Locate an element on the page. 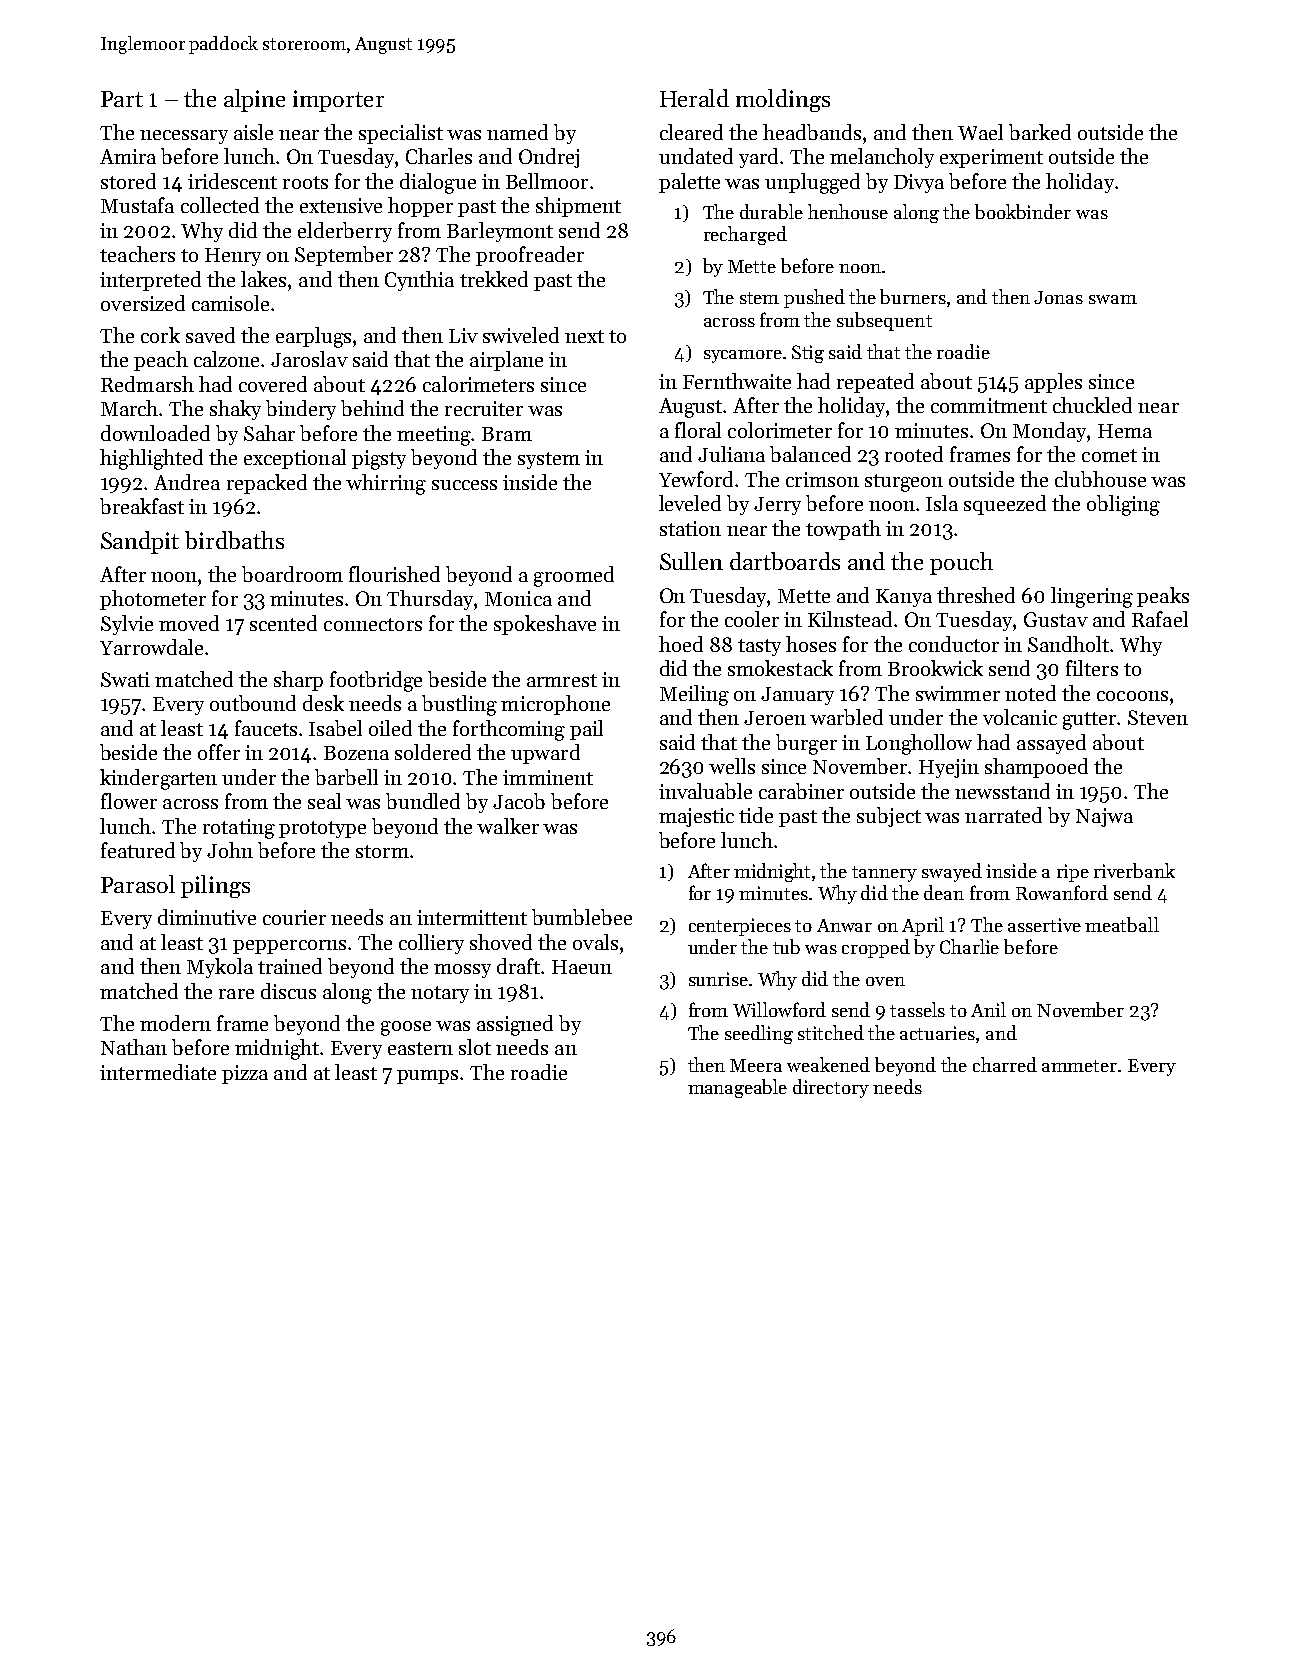 This page has width=1292, height=1672. walker is located at coordinates (508, 826).
